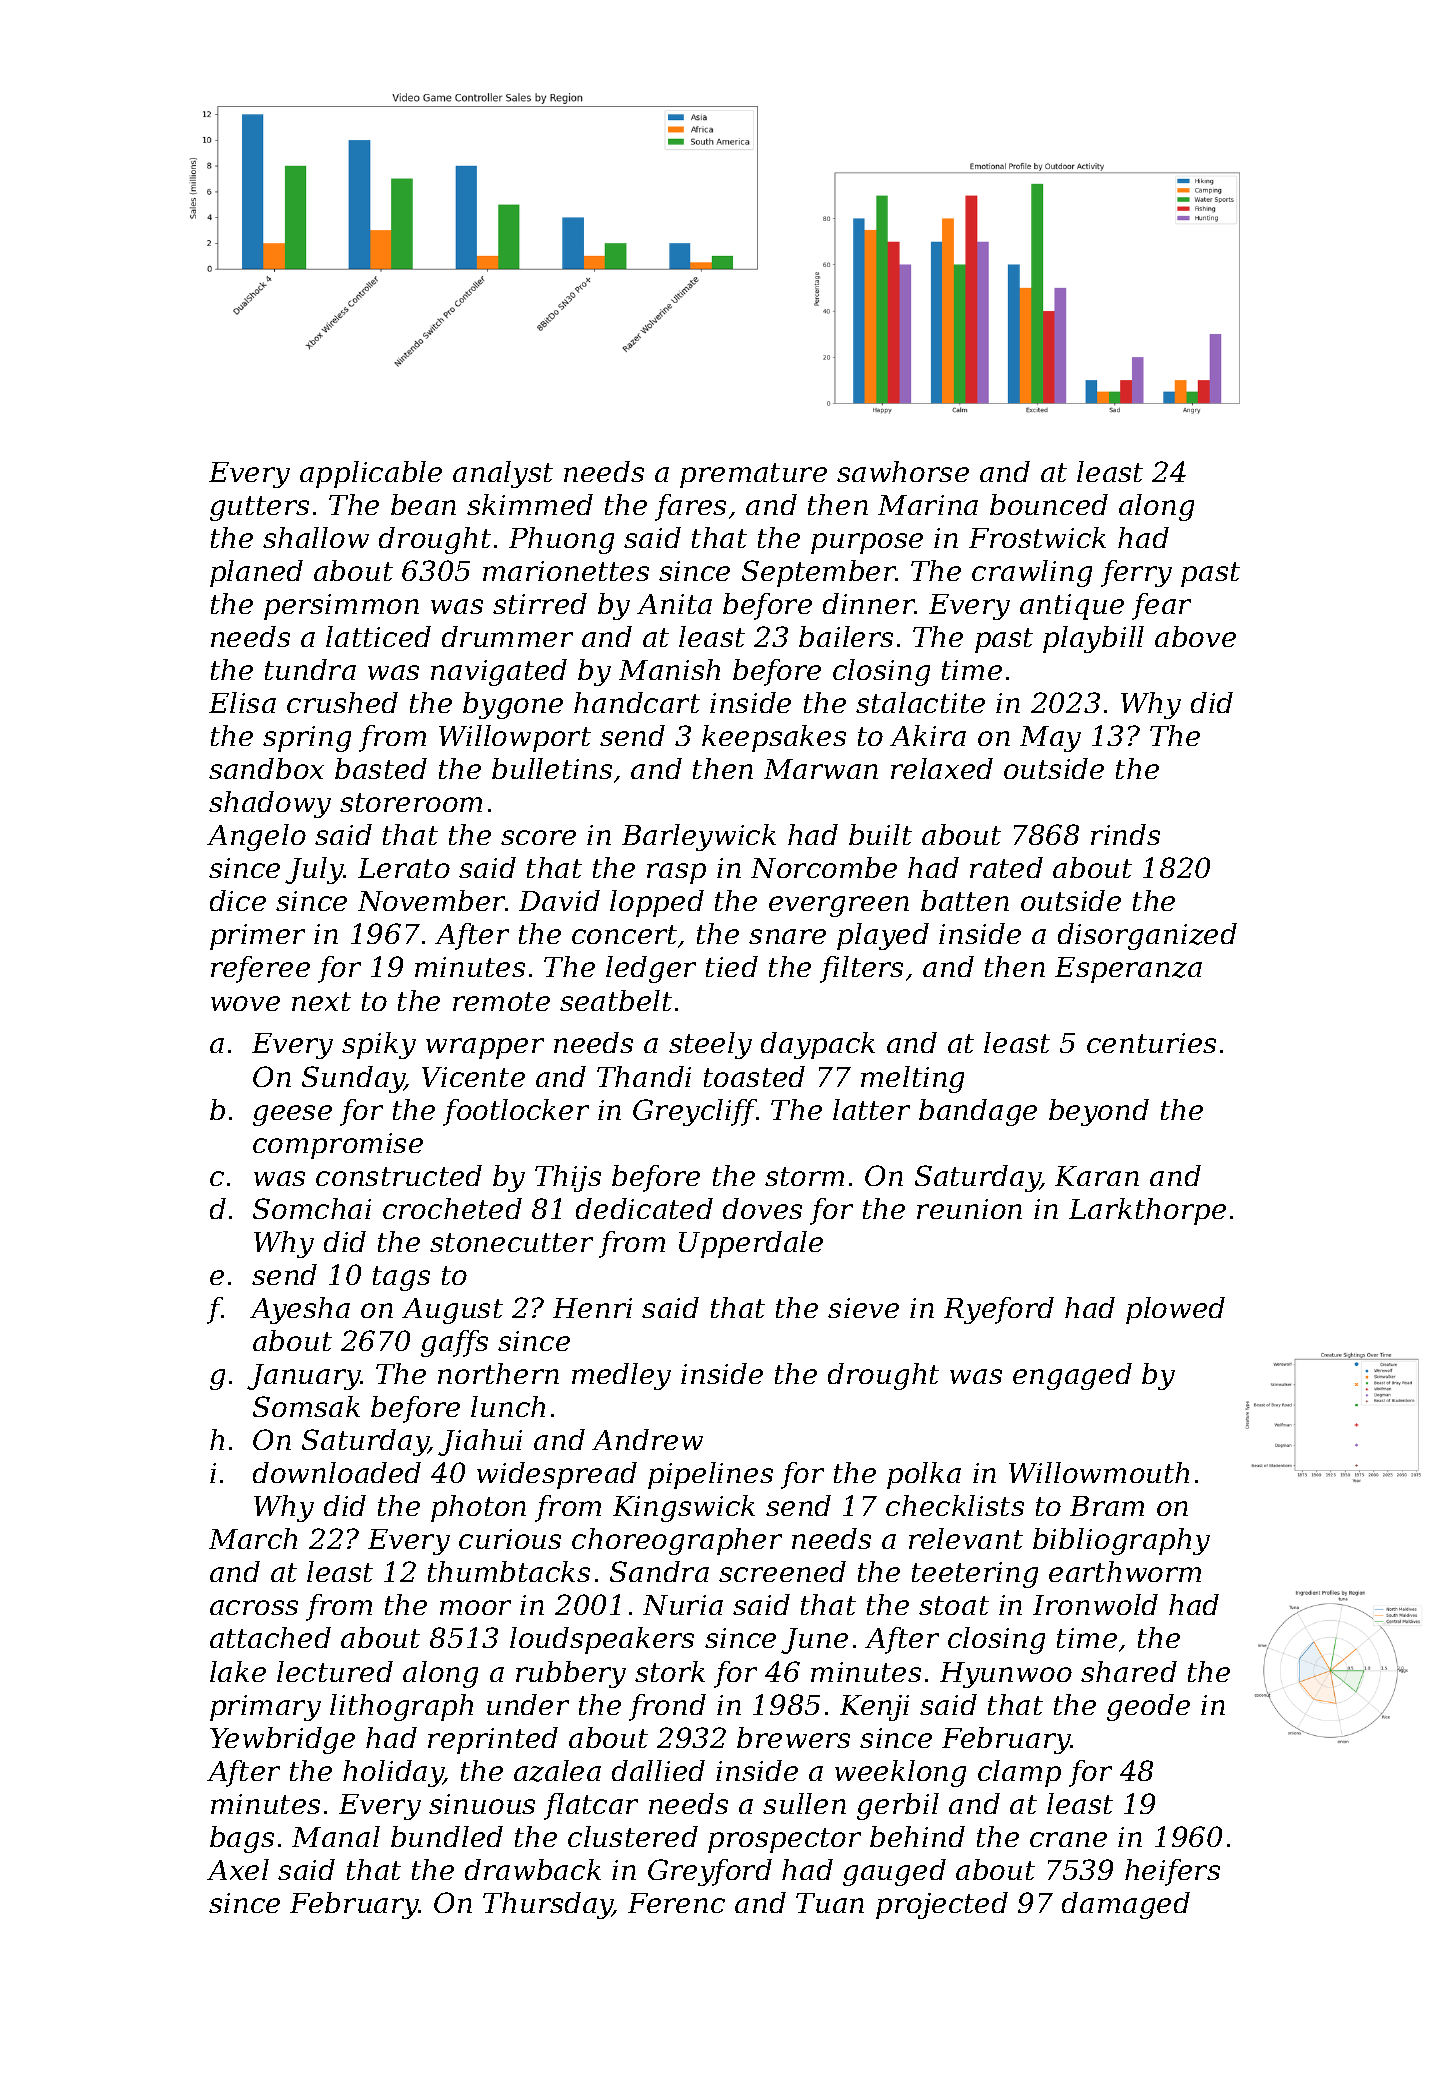 This screenshot has height=2100, width=1450. Describe the element at coordinates (379, 1045) in the screenshot. I see `spiky` at that location.
